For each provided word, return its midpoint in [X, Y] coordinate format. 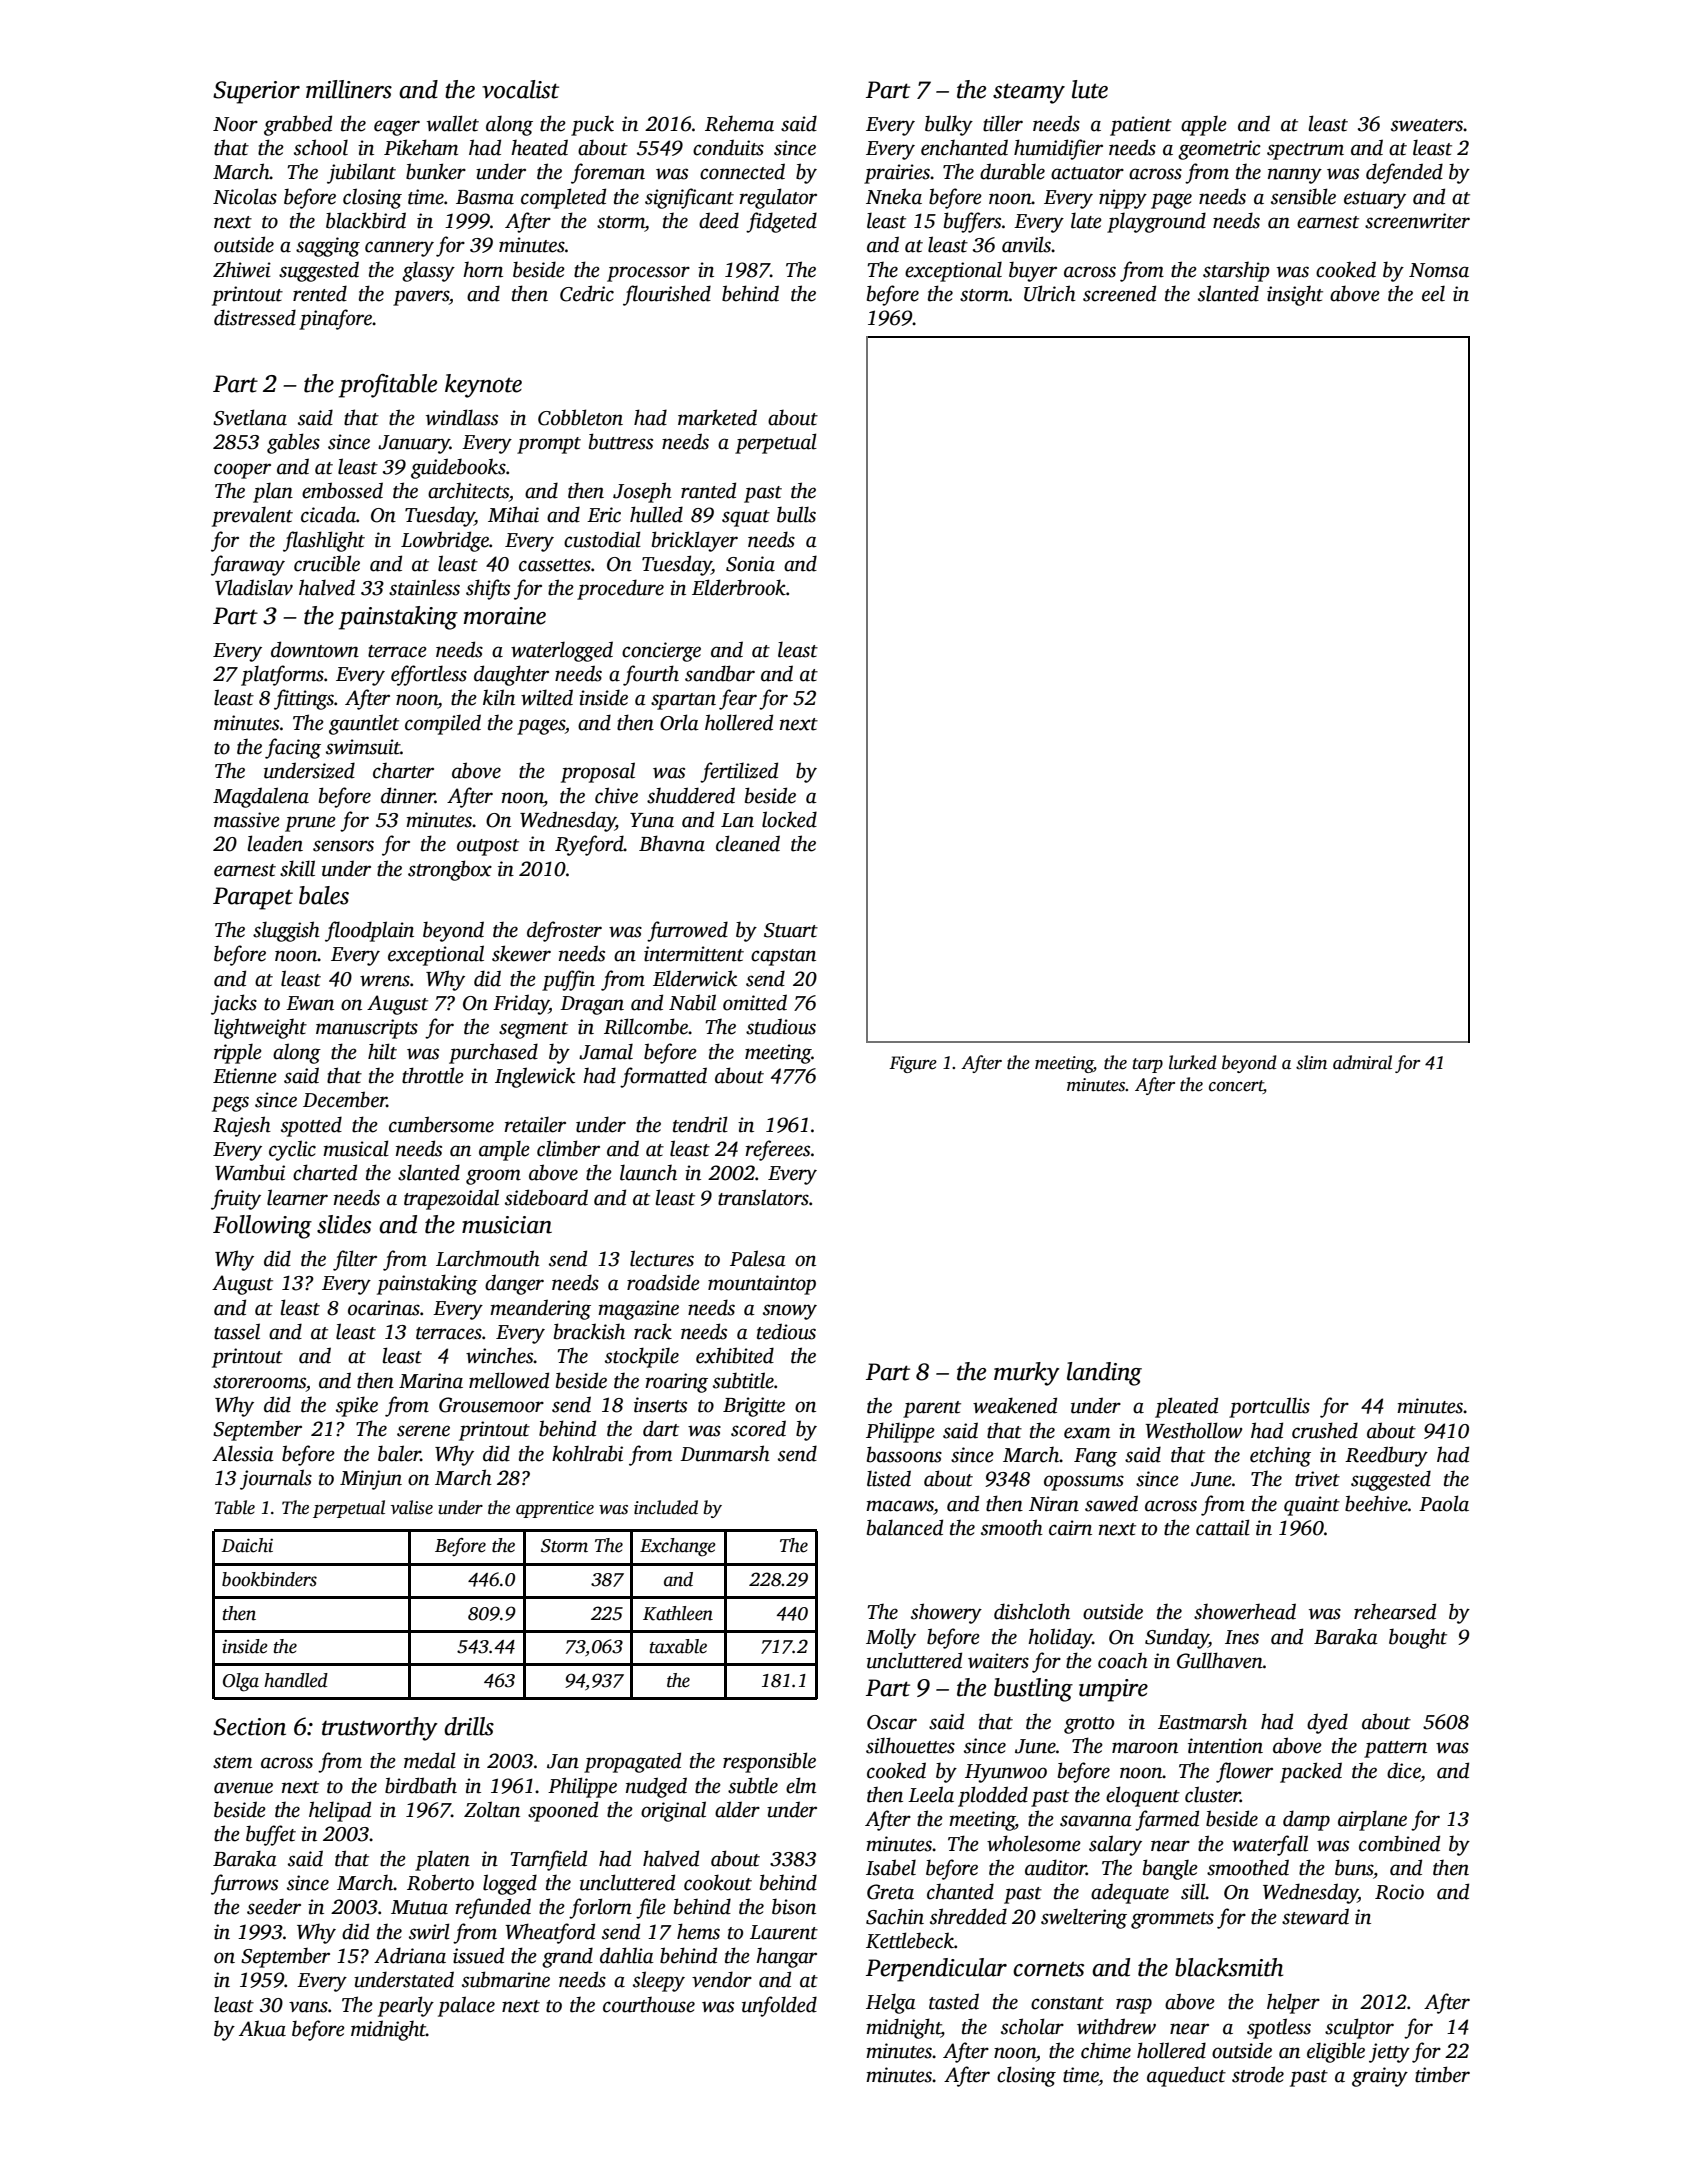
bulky [949, 125]
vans [308, 2007]
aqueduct [1186, 2076]
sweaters [1427, 125]
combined [1399, 1843]
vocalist [520, 89]
